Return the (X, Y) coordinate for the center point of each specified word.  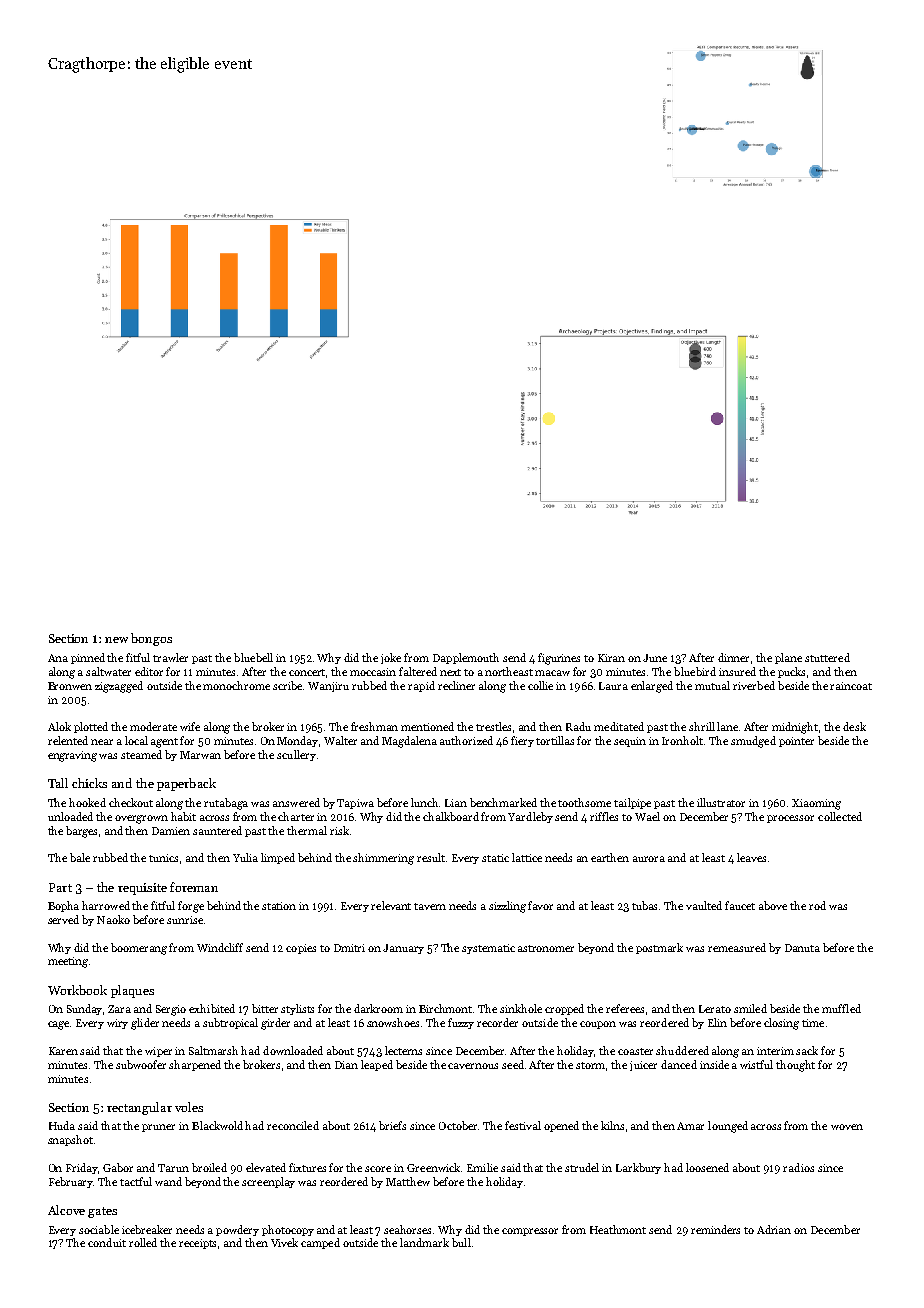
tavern (430, 906)
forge (191, 907)
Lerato (715, 1009)
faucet (740, 905)
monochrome (236, 685)
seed (513, 1064)
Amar (690, 1126)
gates (102, 1212)
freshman (374, 726)
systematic (488, 949)
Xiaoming (816, 804)
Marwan (200, 755)
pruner (158, 1128)
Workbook (77, 990)
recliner (456, 685)
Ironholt (682, 740)
